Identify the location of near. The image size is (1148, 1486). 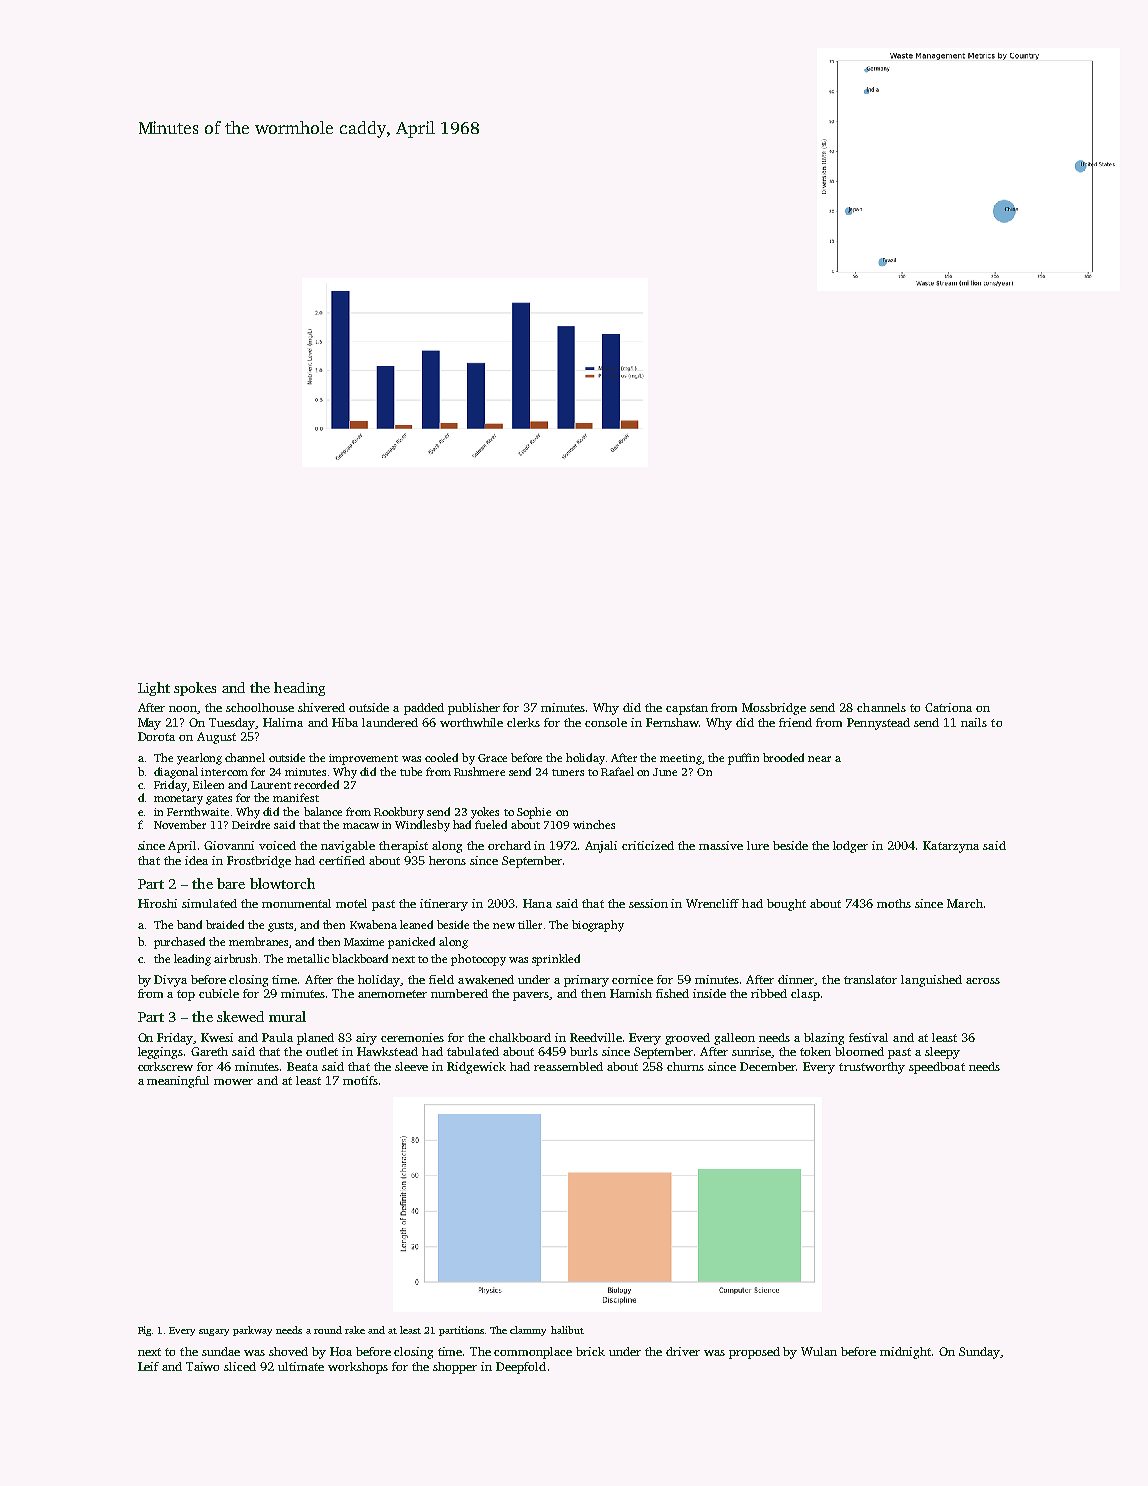
(819, 759).
